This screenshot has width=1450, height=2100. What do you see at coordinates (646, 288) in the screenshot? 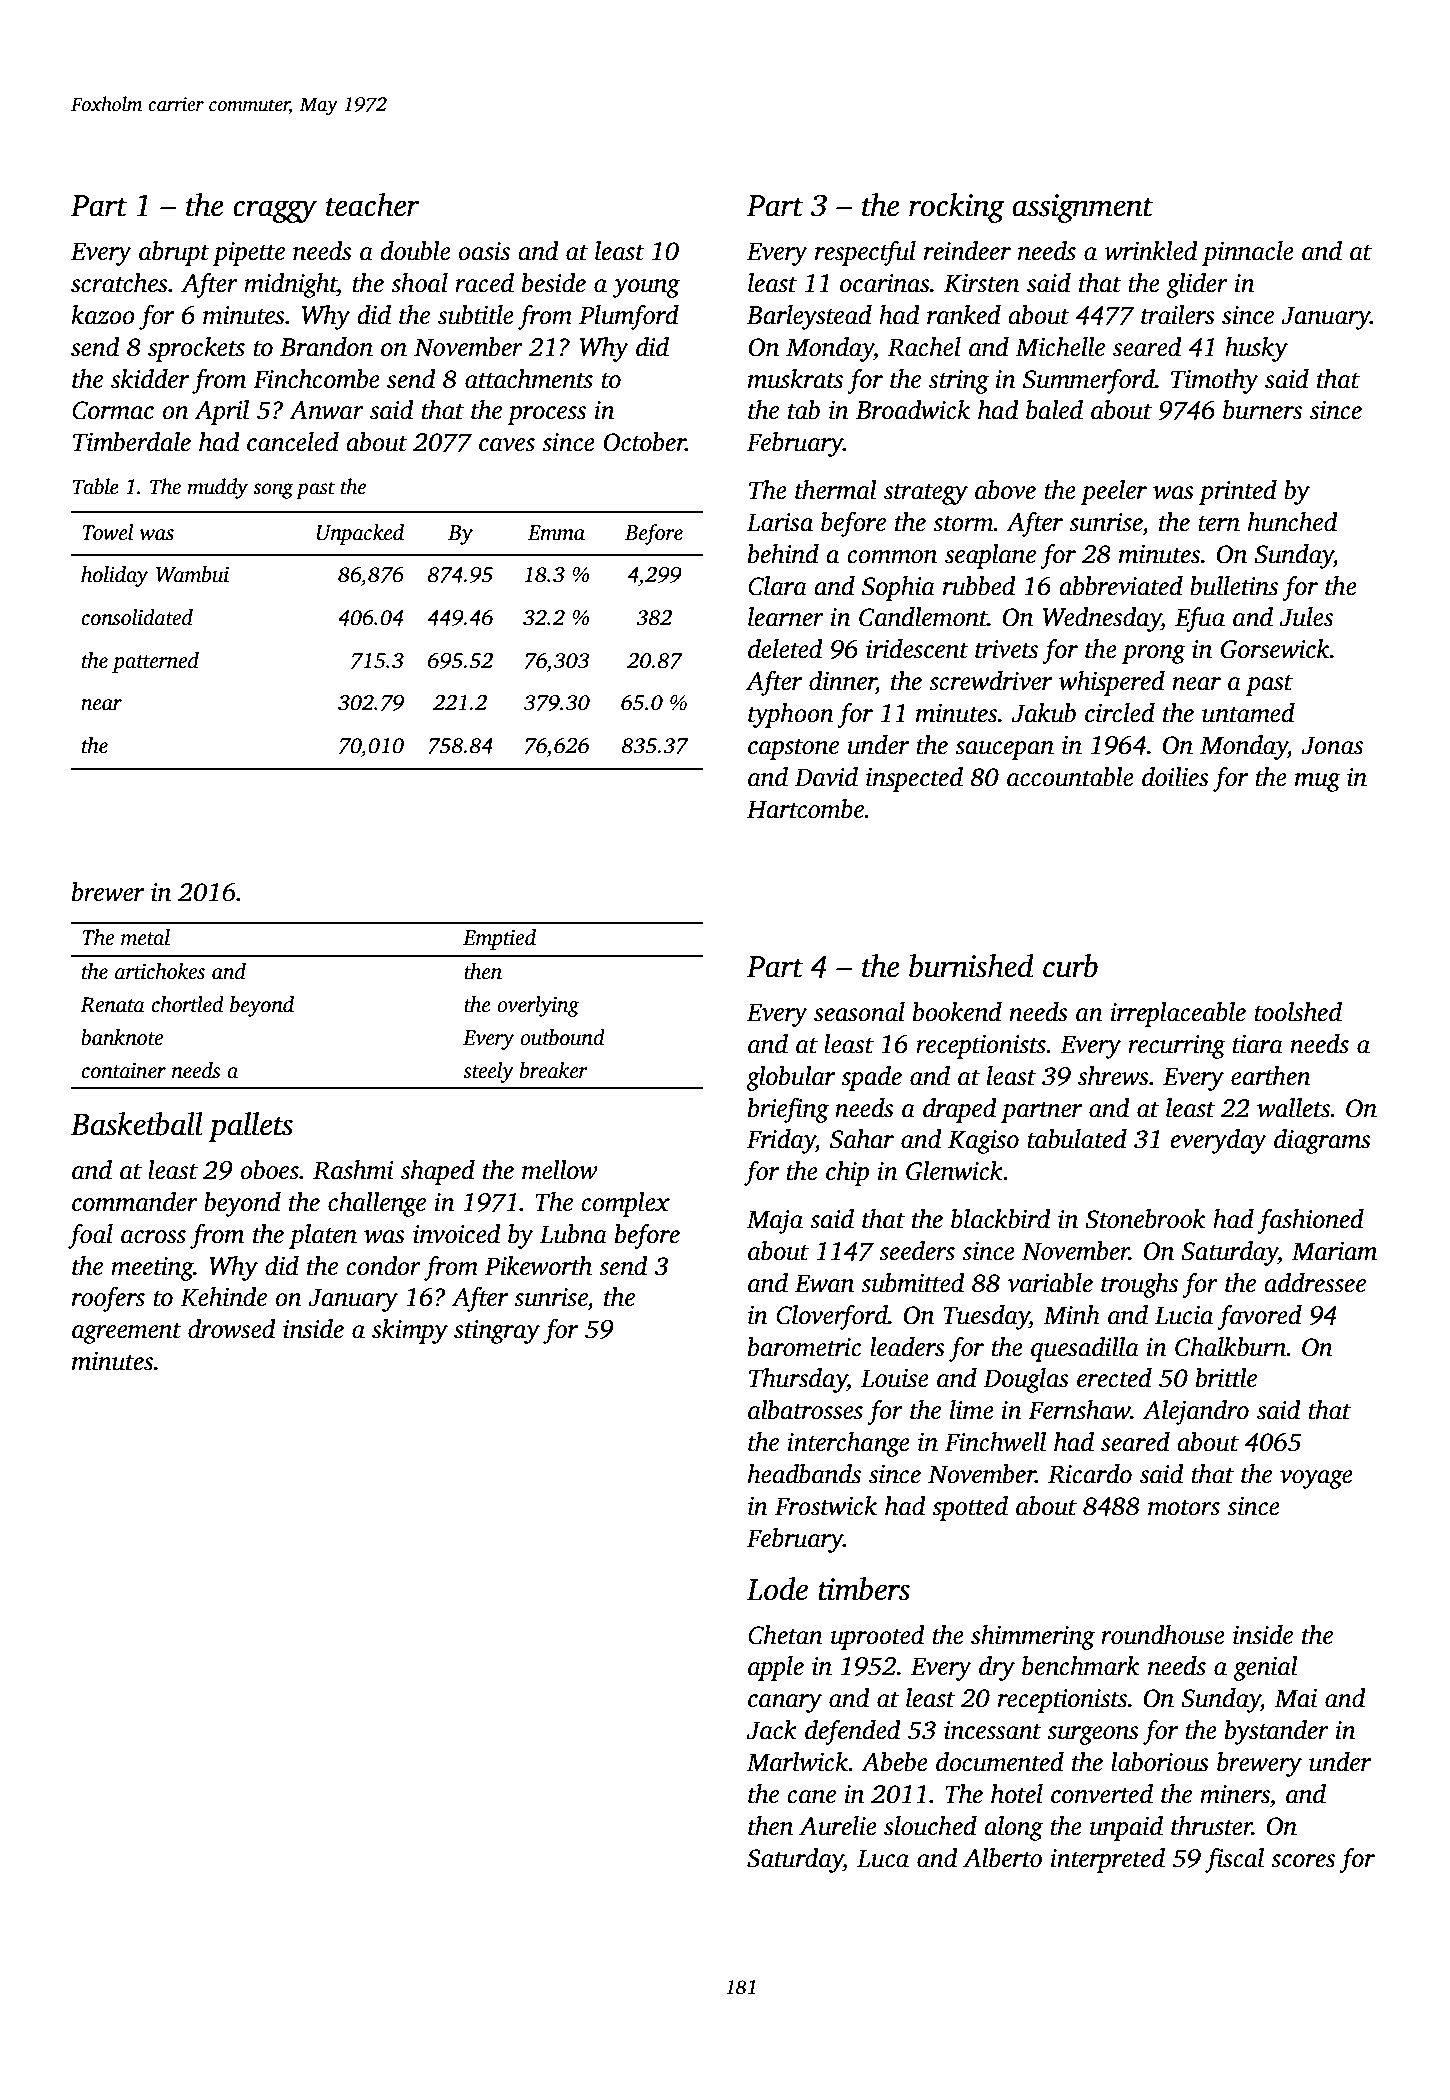
I see `young` at bounding box center [646, 288].
